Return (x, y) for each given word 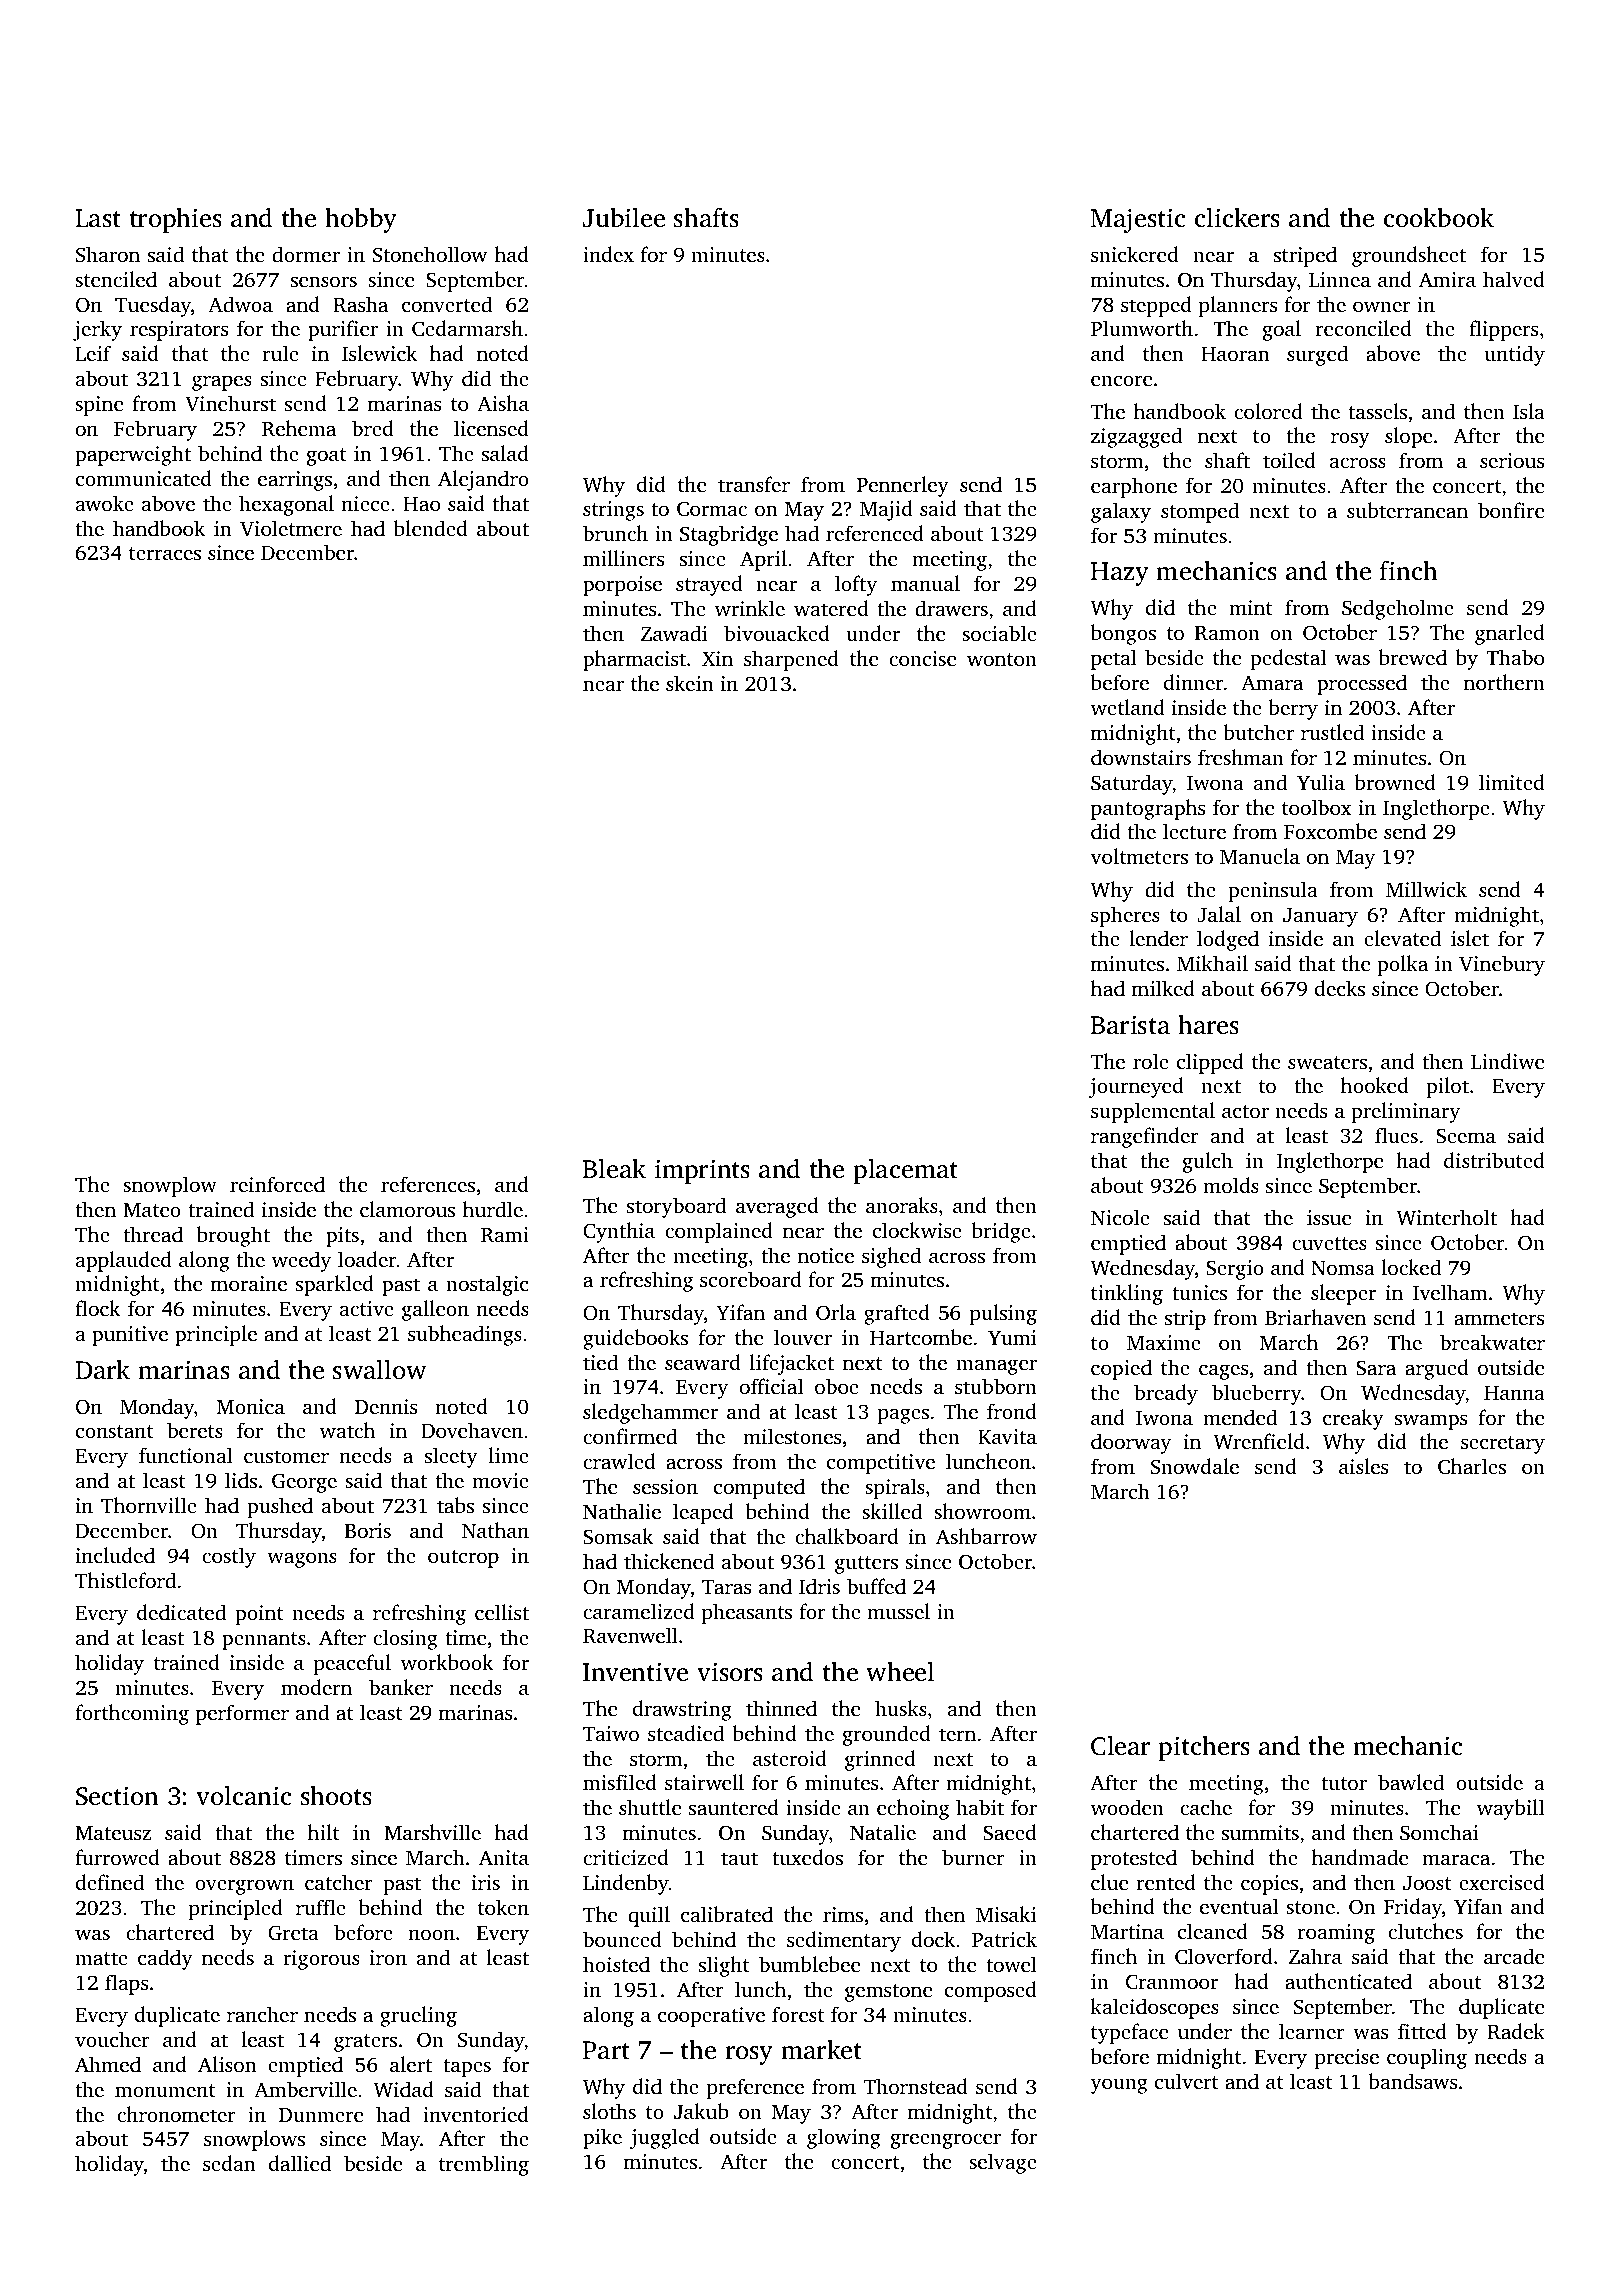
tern (957, 1734)
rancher (262, 2014)
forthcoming (132, 1714)
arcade (1514, 1956)
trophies (176, 220)
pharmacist (634, 660)
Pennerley (903, 486)
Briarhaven (1315, 1317)
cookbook (1439, 218)
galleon (435, 1310)
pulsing (1003, 1314)
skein (689, 683)
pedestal (1288, 659)
